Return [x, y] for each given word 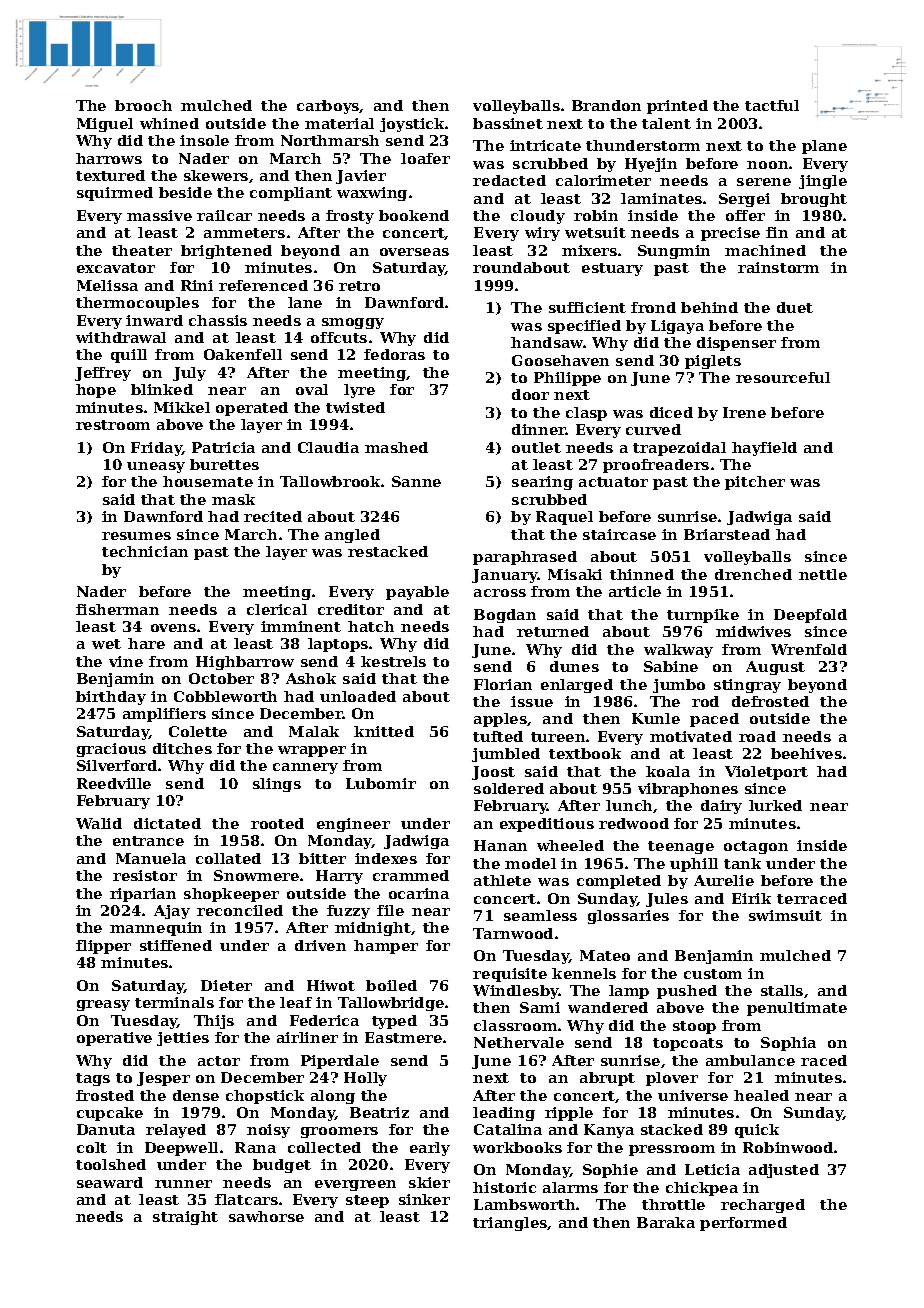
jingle [823, 182]
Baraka [666, 1222]
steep [367, 1201]
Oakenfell [243, 354]
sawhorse [266, 1216]
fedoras [394, 354]
